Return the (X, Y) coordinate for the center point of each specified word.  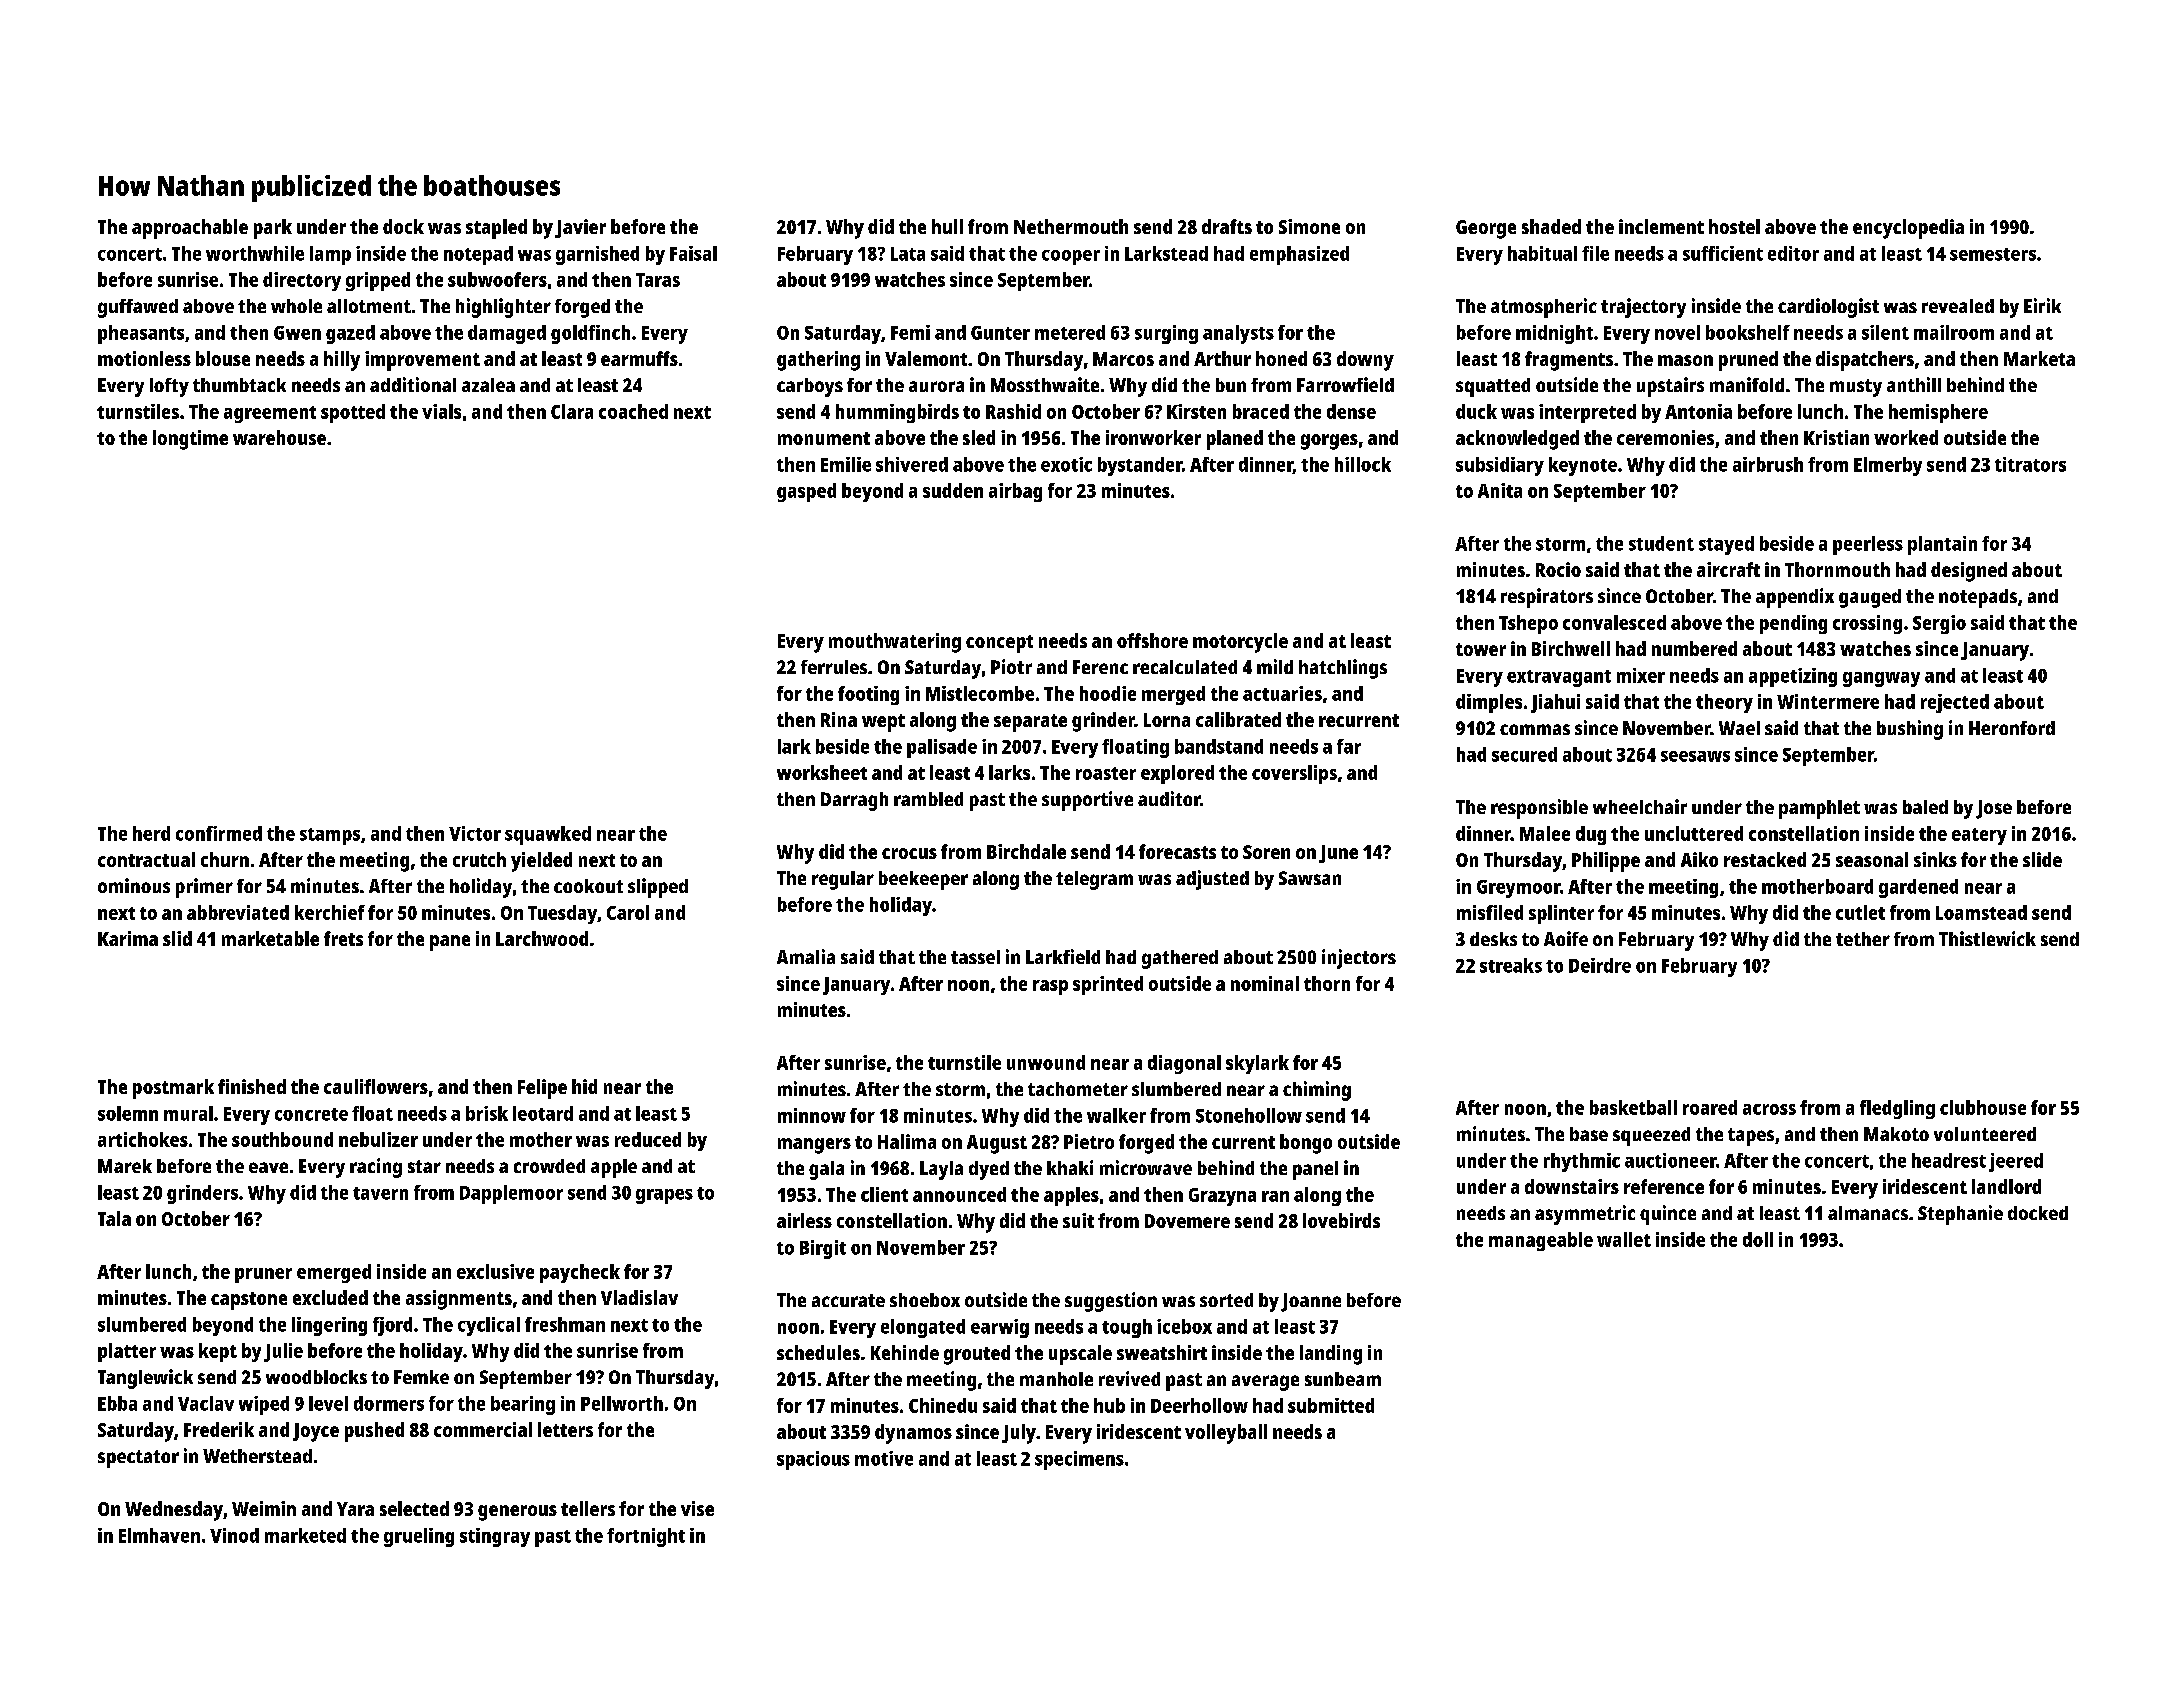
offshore (1152, 640)
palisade (942, 748)
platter (127, 1352)
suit (1078, 1220)
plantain (1942, 545)
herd (151, 833)
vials (441, 411)
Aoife (1566, 938)
